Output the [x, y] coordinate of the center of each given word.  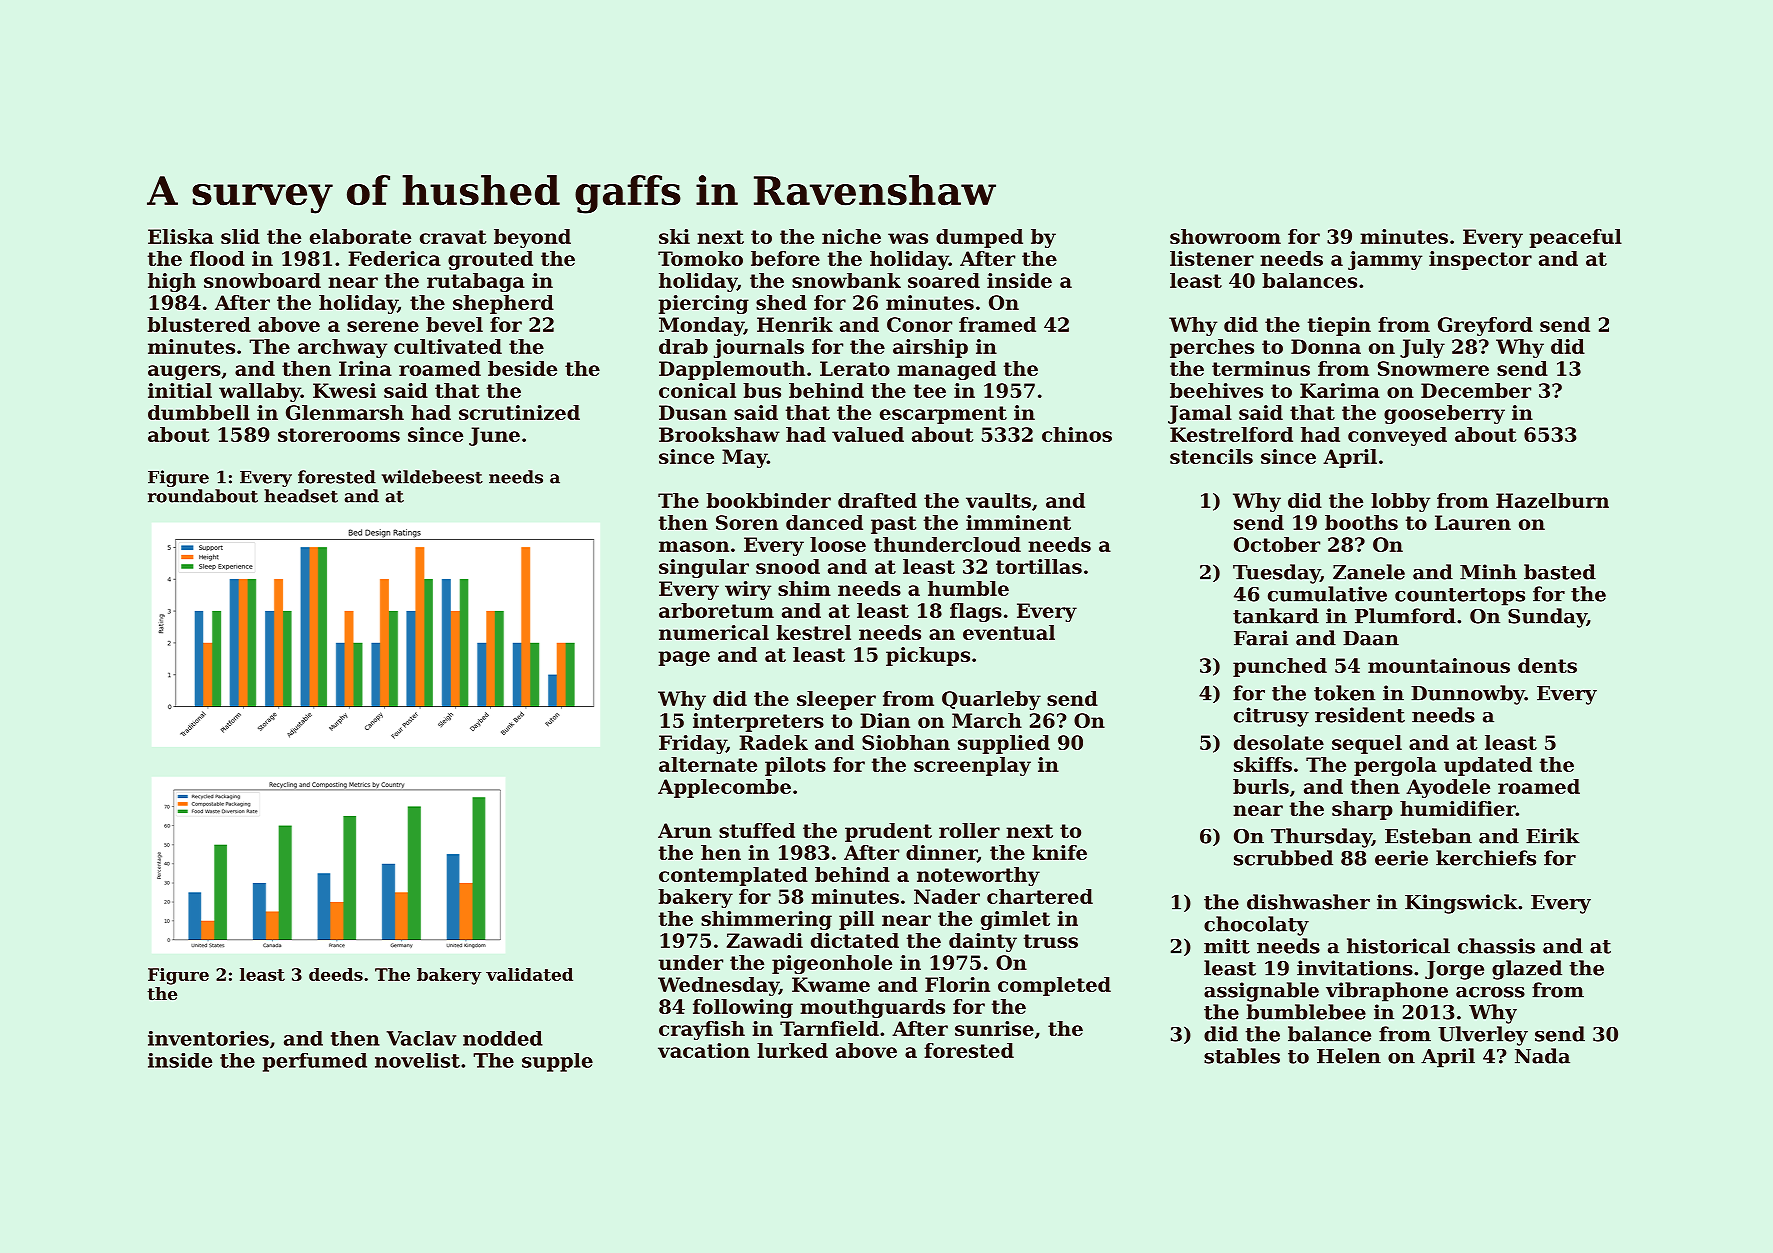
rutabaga [476, 282]
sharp [1362, 810]
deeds [336, 974]
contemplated [733, 876]
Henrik [795, 324]
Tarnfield [829, 1028]
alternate [708, 764]
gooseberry [1444, 414]
